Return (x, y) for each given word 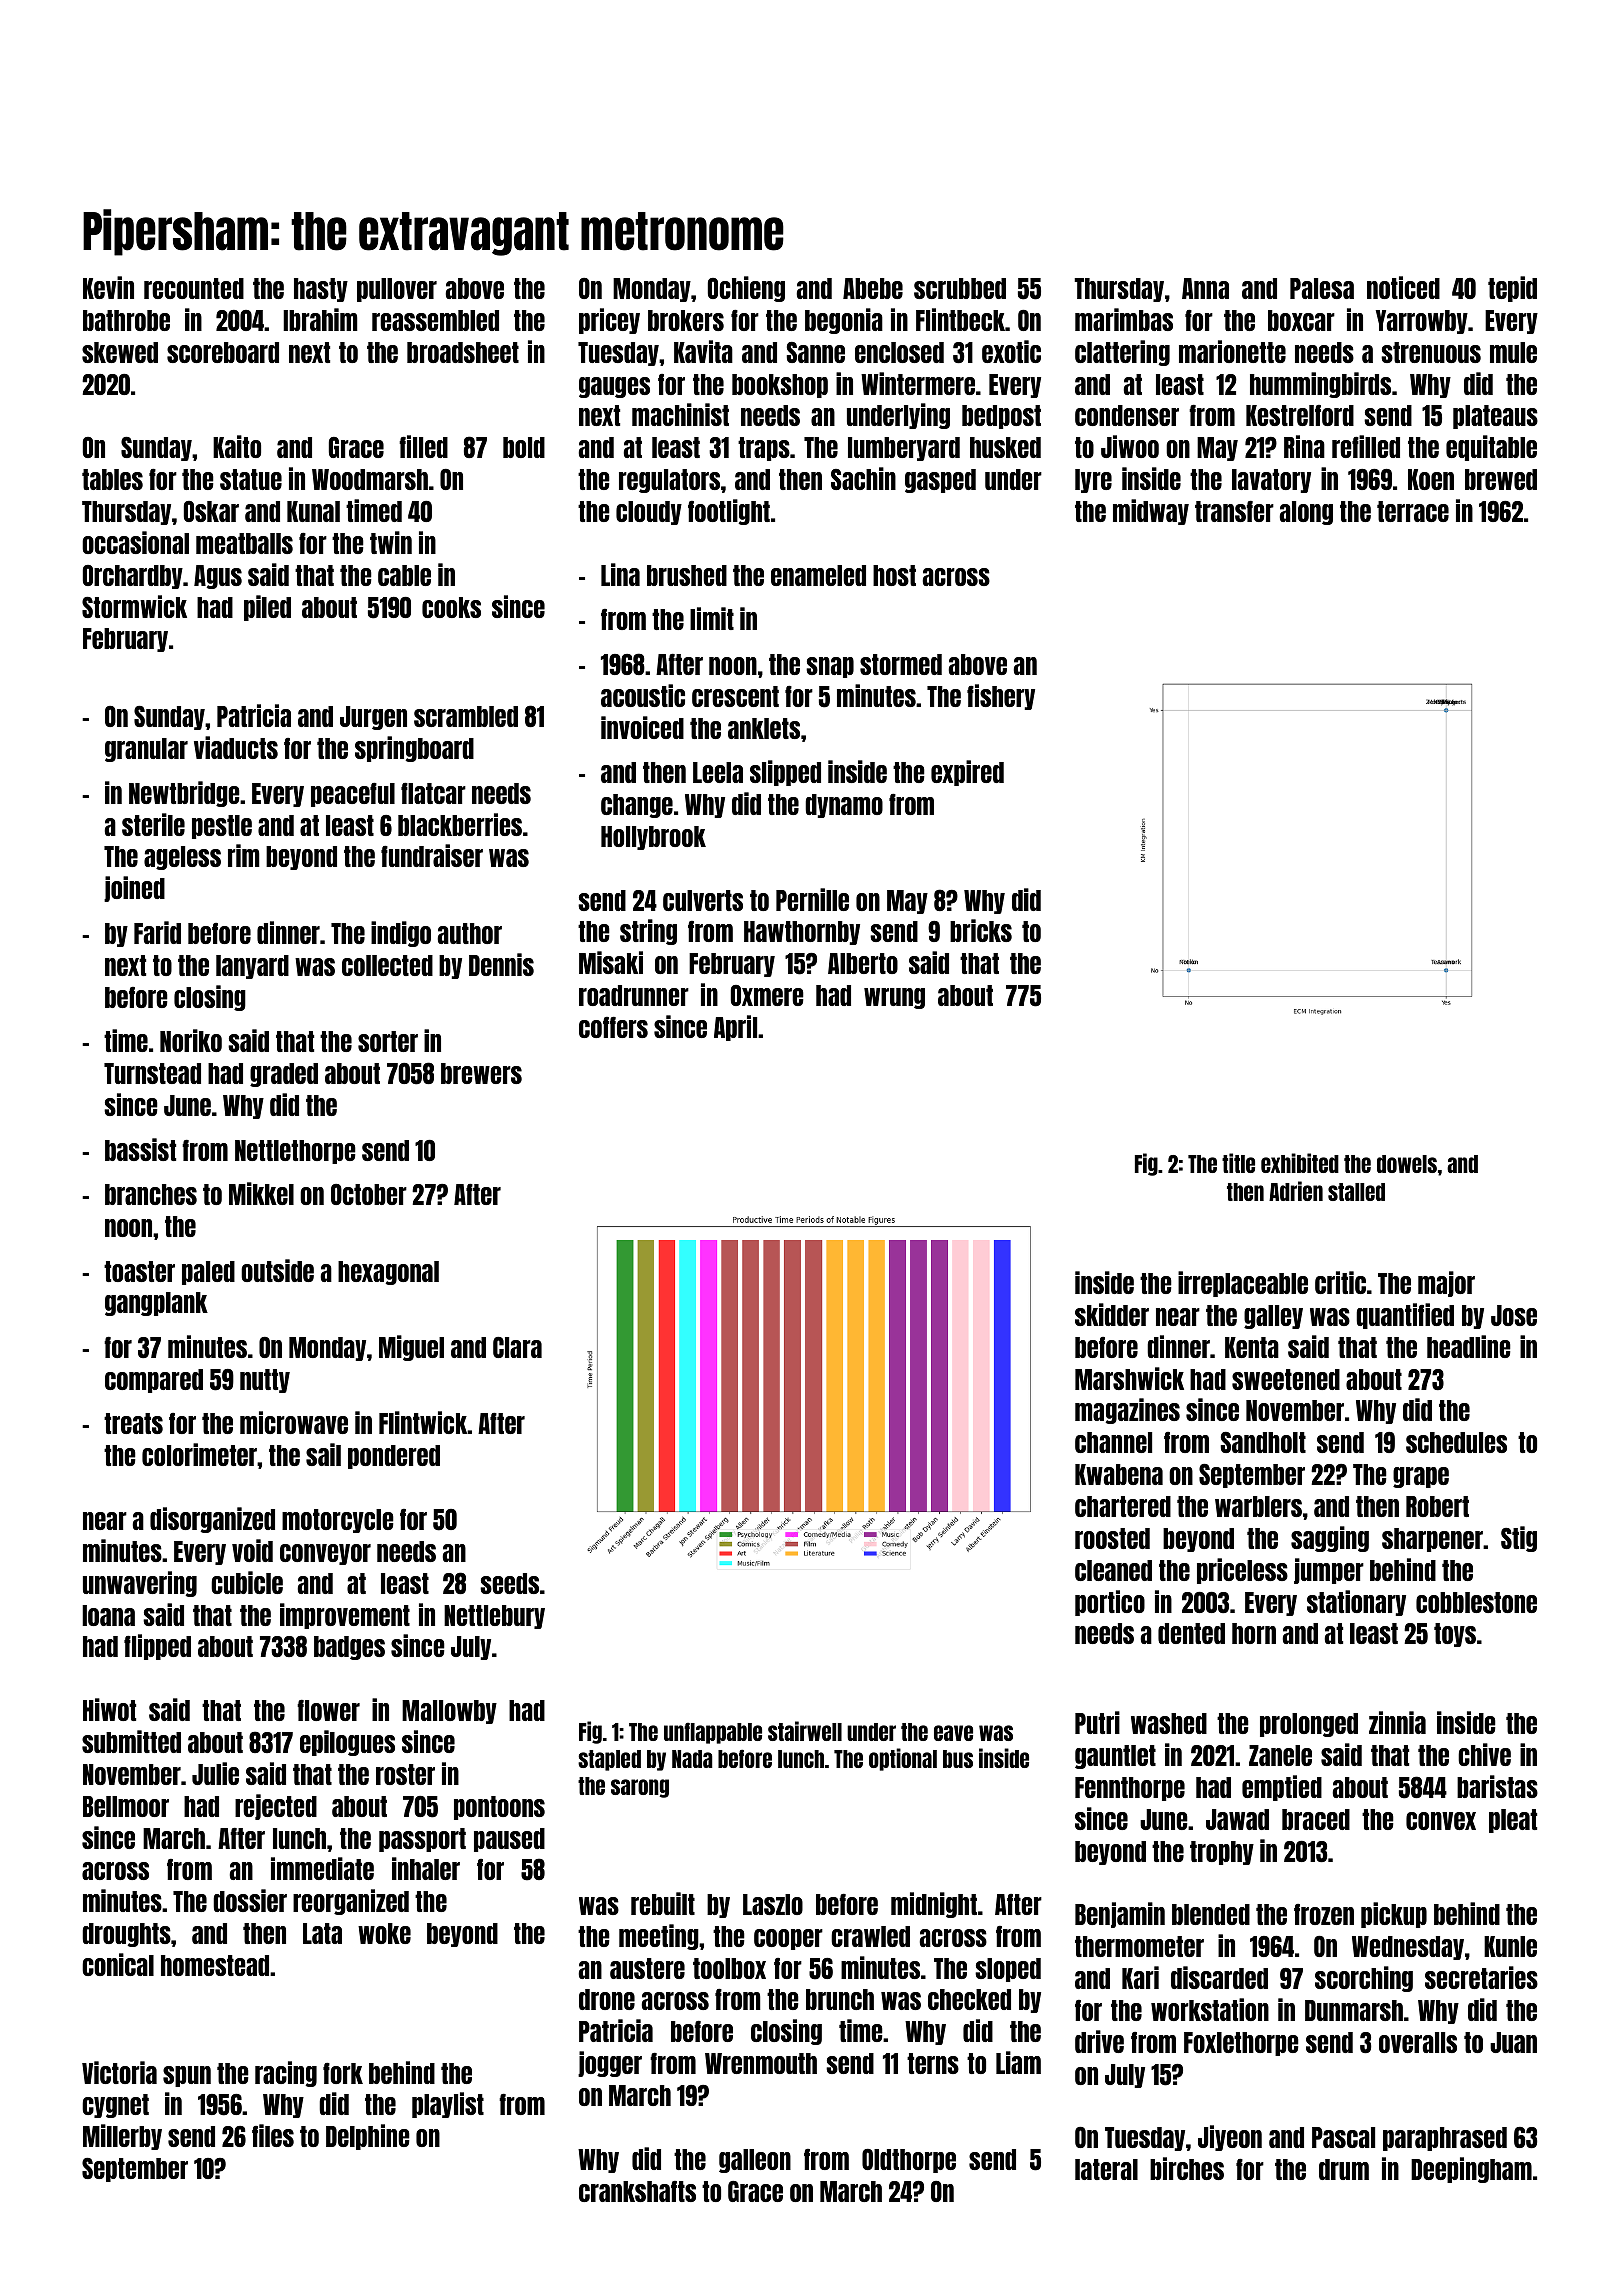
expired (967, 773)
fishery (1001, 697)
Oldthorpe (909, 2161)
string (648, 932)
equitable (1491, 448)
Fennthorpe (1130, 1789)
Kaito (237, 446)
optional (903, 1759)
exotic (1011, 351)
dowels (1407, 1164)
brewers (481, 1073)
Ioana (108, 1615)
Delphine (368, 2137)
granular (146, 750)
